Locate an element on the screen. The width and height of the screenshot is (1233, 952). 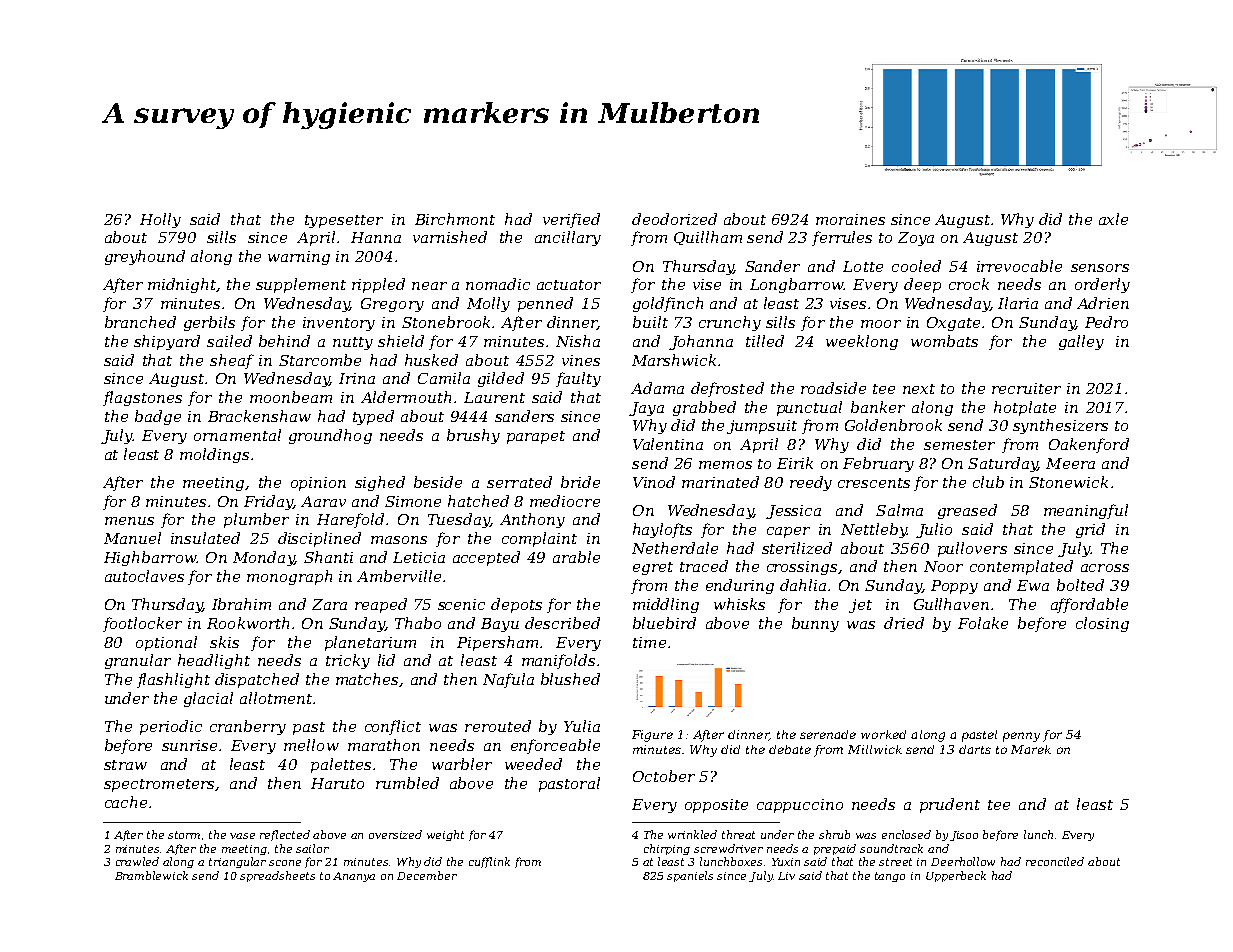
club is located at coordinates (988, 482).
